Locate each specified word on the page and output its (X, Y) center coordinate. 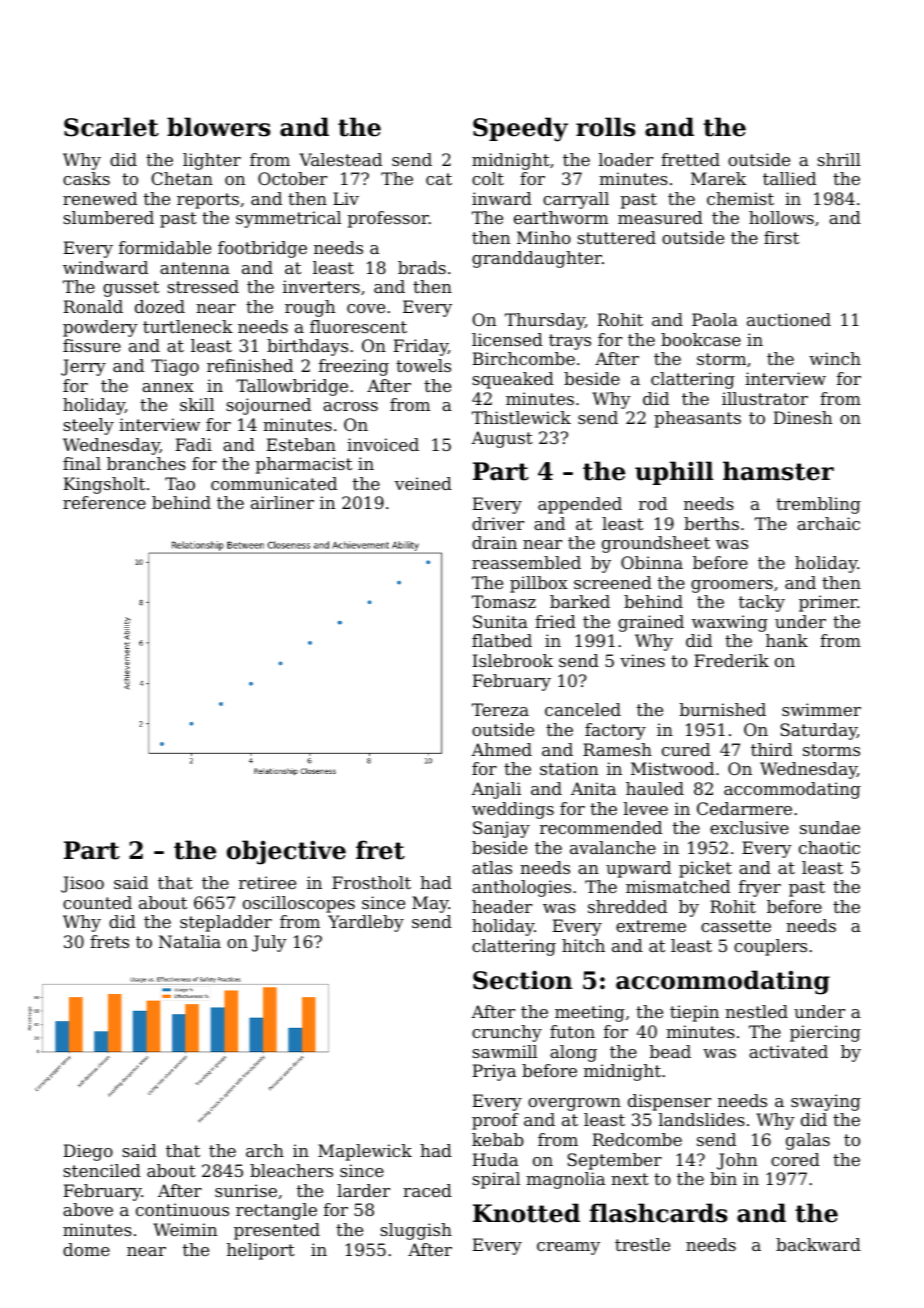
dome (86, 1249)
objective (286, 852)
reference (104, 502)
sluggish (416, 1231)
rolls (606, 127)
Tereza (500, 709)
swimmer (821, 709)
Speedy (520, 129)
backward (818, 1244)
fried (555, 621)
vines (642, 660)
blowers (219, 127)
